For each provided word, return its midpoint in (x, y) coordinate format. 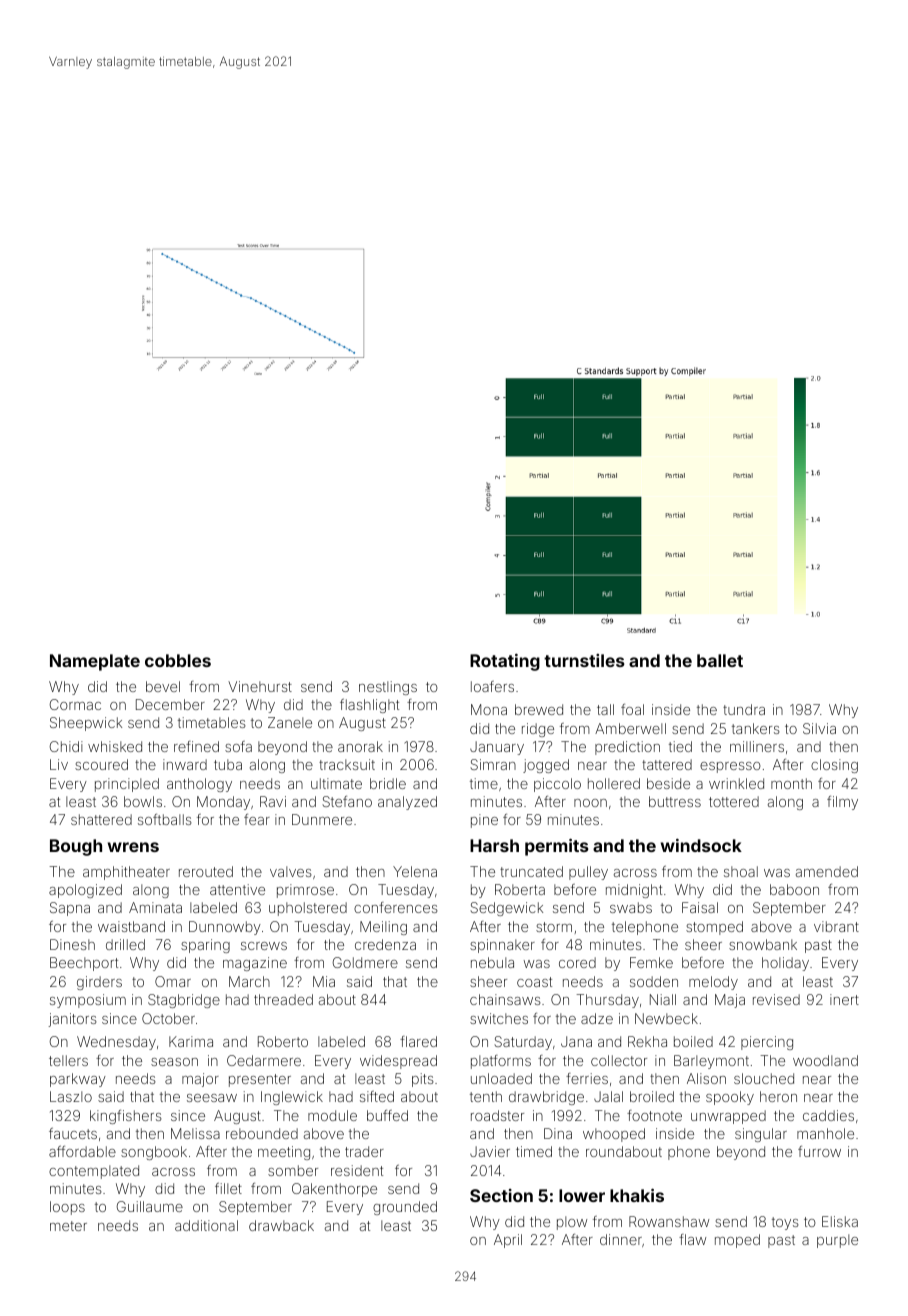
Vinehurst (260, 686)
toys (785, 1223)
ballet (720, 660)
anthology (199, 785)
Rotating (505, 662)
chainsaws (505, 999)
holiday (785, 964)
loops (67, 1208)
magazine (255, 964)
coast (534, 982)
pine (484, 821)
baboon (794, 889)
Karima (191, 1041)
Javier (490, 1151)
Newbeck (666, 1018)
